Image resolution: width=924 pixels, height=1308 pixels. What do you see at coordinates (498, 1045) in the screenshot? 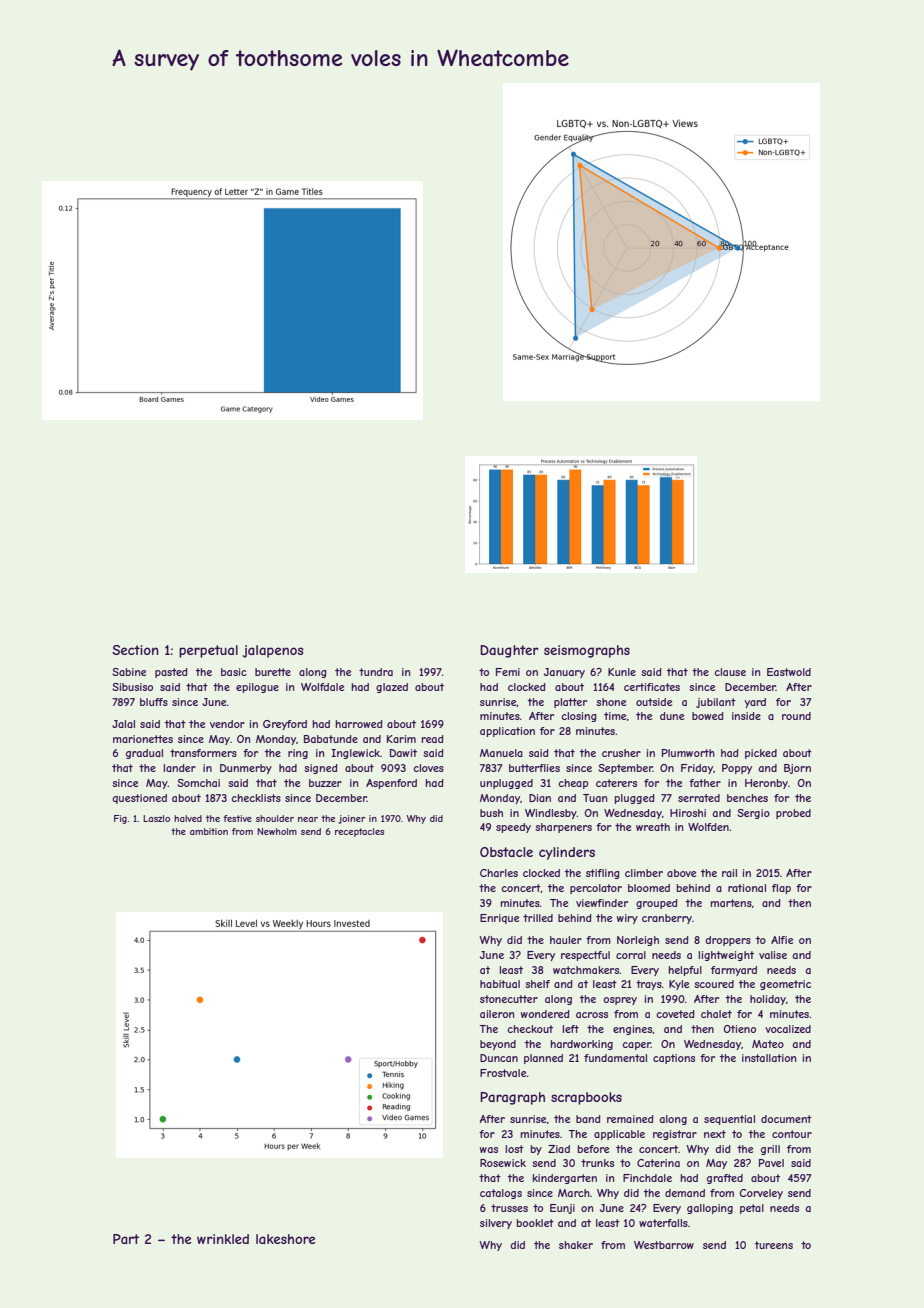
I see `beyond` at bounding box center [498, 1045].
